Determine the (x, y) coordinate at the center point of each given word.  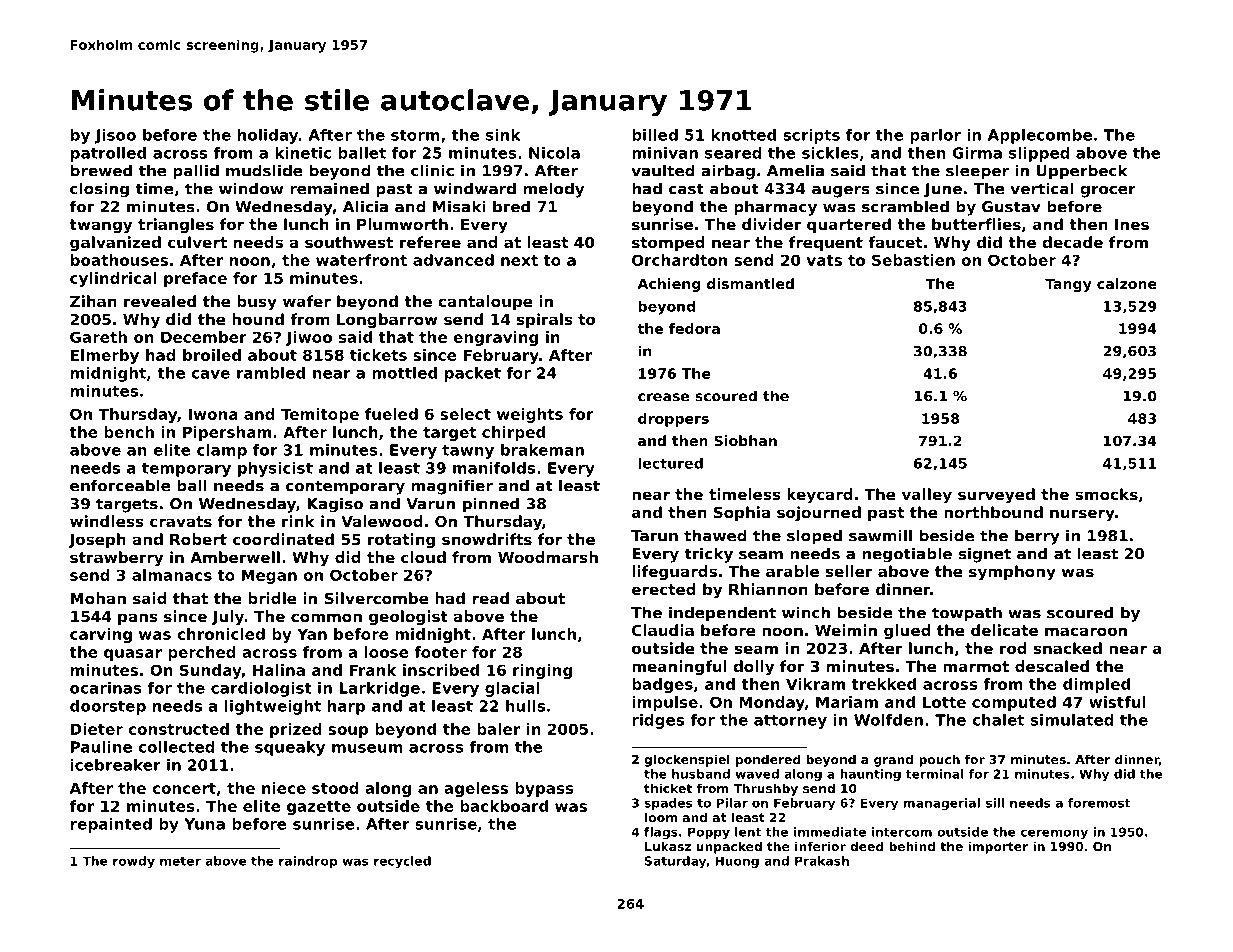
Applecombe (1040, 136)
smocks (1106, 494)
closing (99, 190)
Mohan (98, 598)
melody (553, 190)
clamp (222, 451)
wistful (1117, 702)
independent (722, 614)
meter (180, 861)
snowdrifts (487, 539)
